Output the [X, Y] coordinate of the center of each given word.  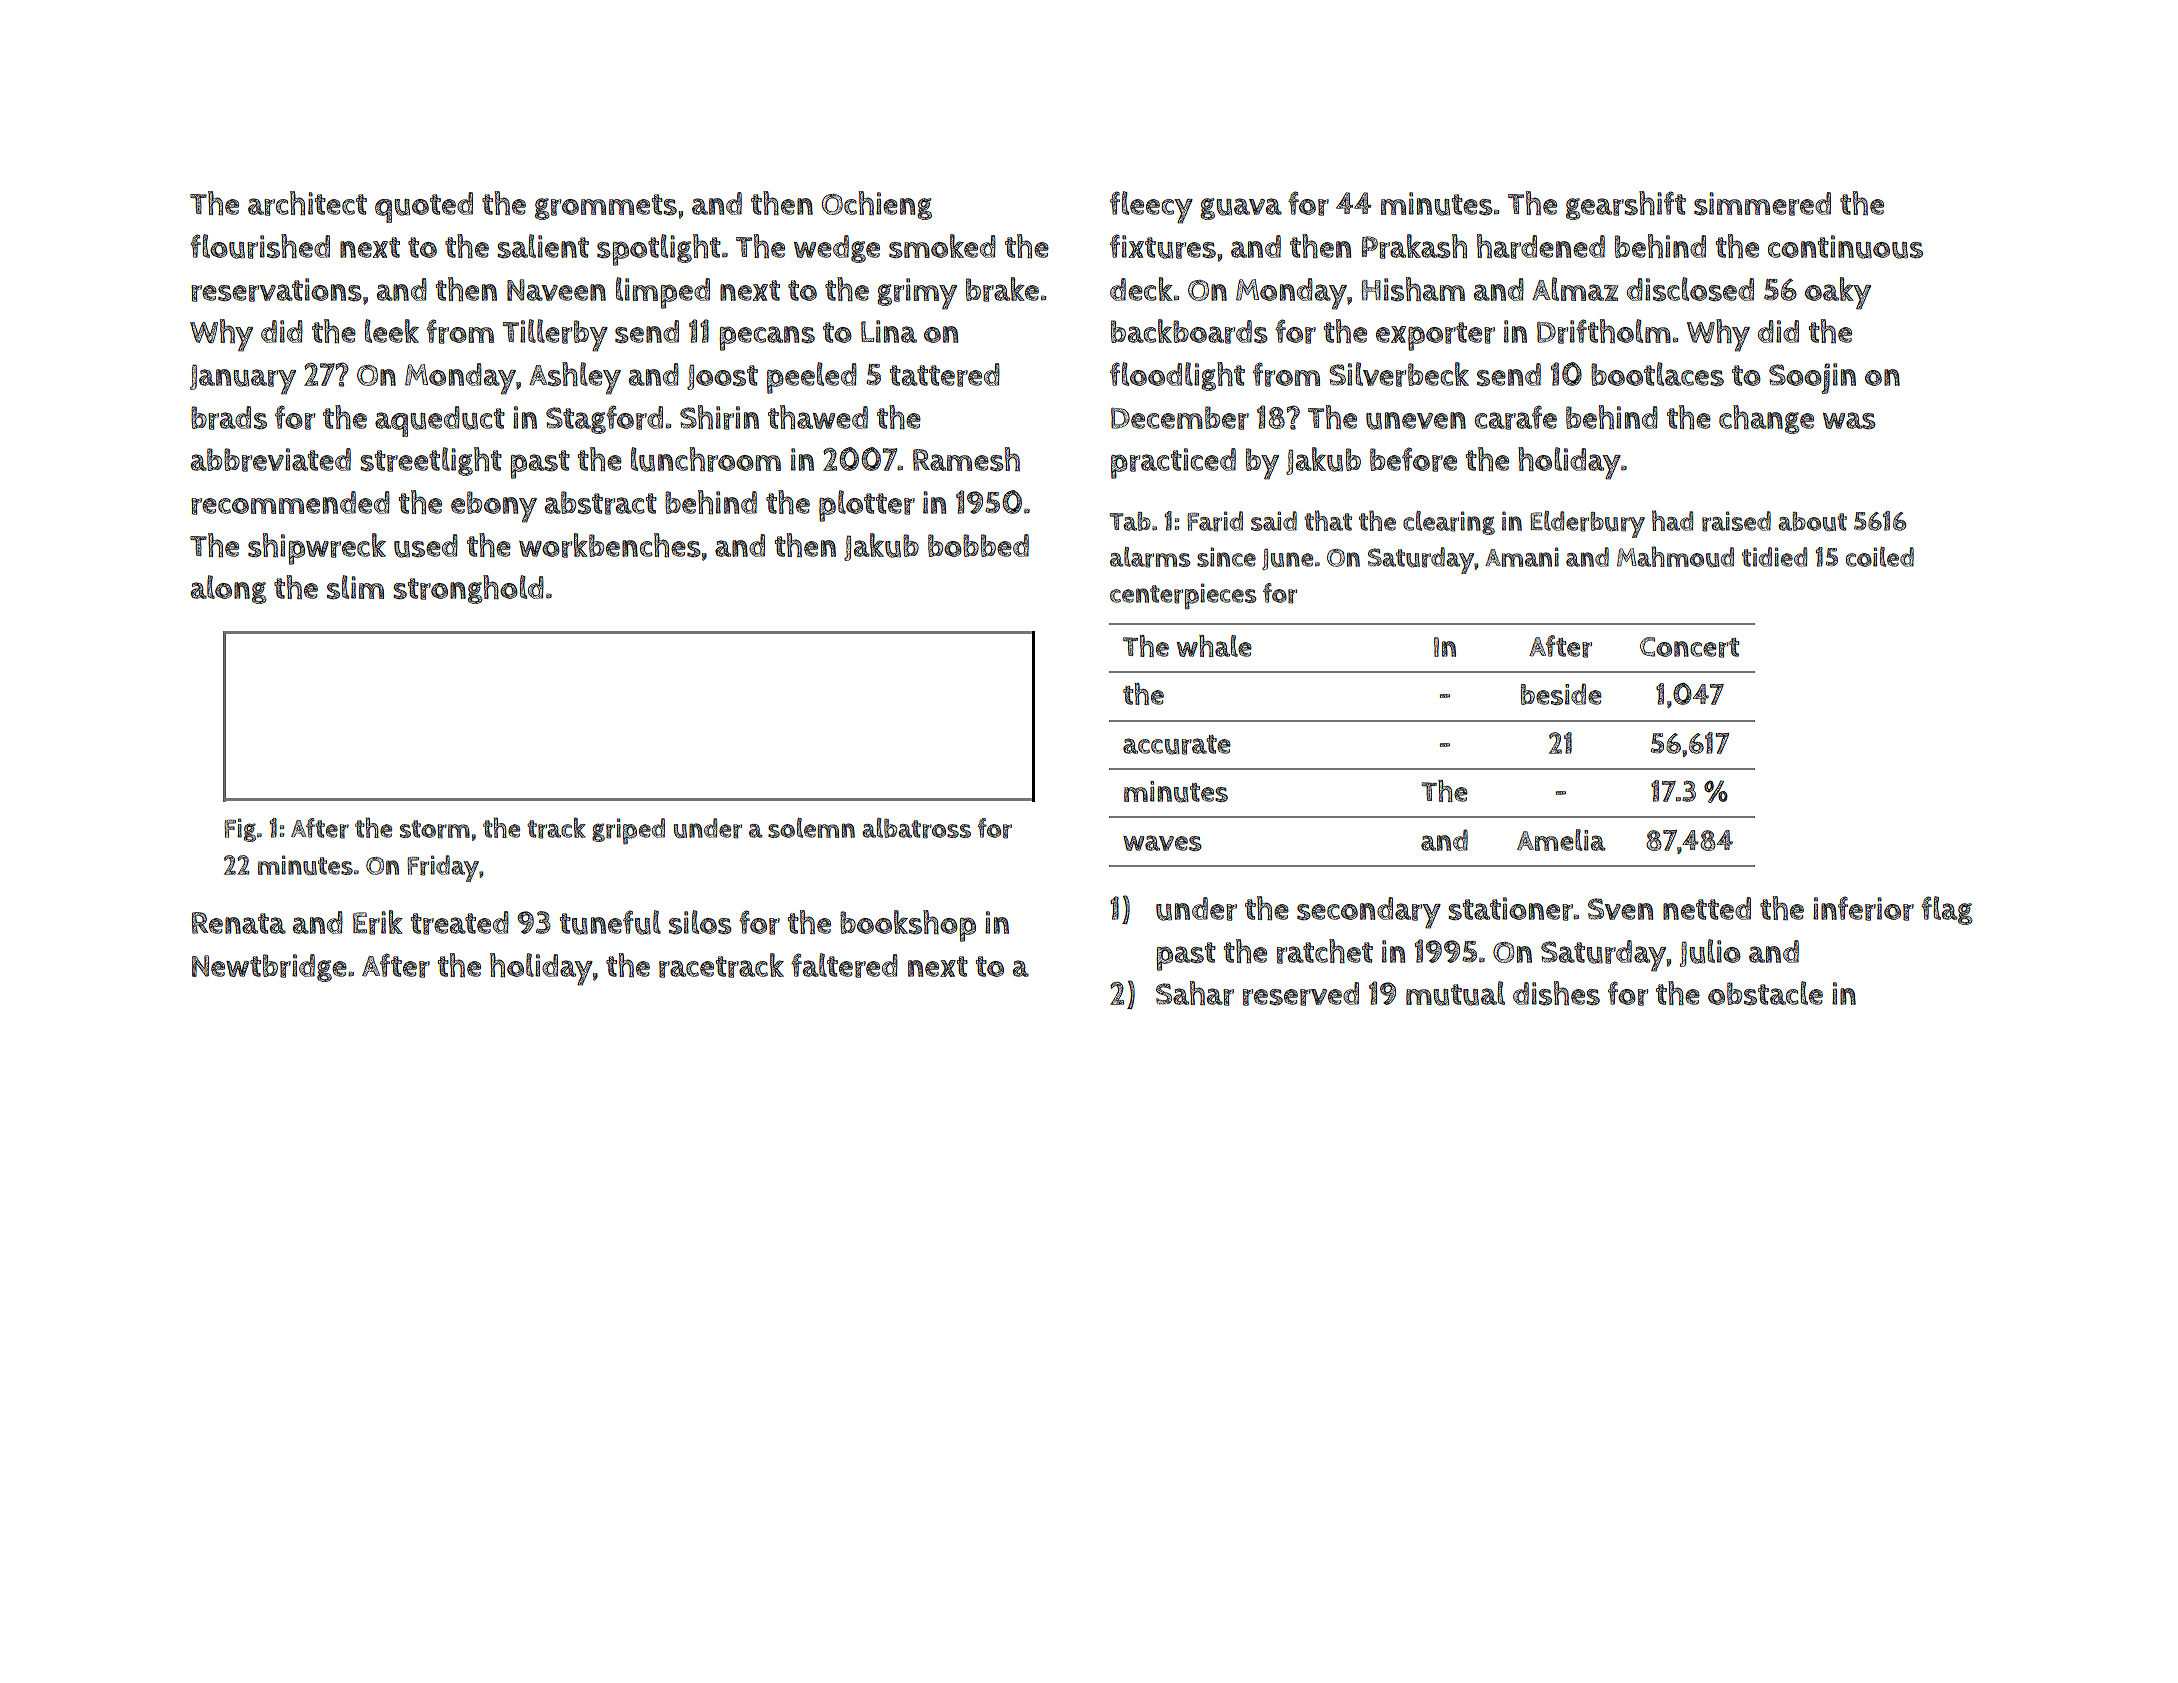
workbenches [610, 545]
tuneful [610, 922]
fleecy [1151, 207]
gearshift [1626, 205]
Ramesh [966, 459]
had [1672, 520]
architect [307, 203]
